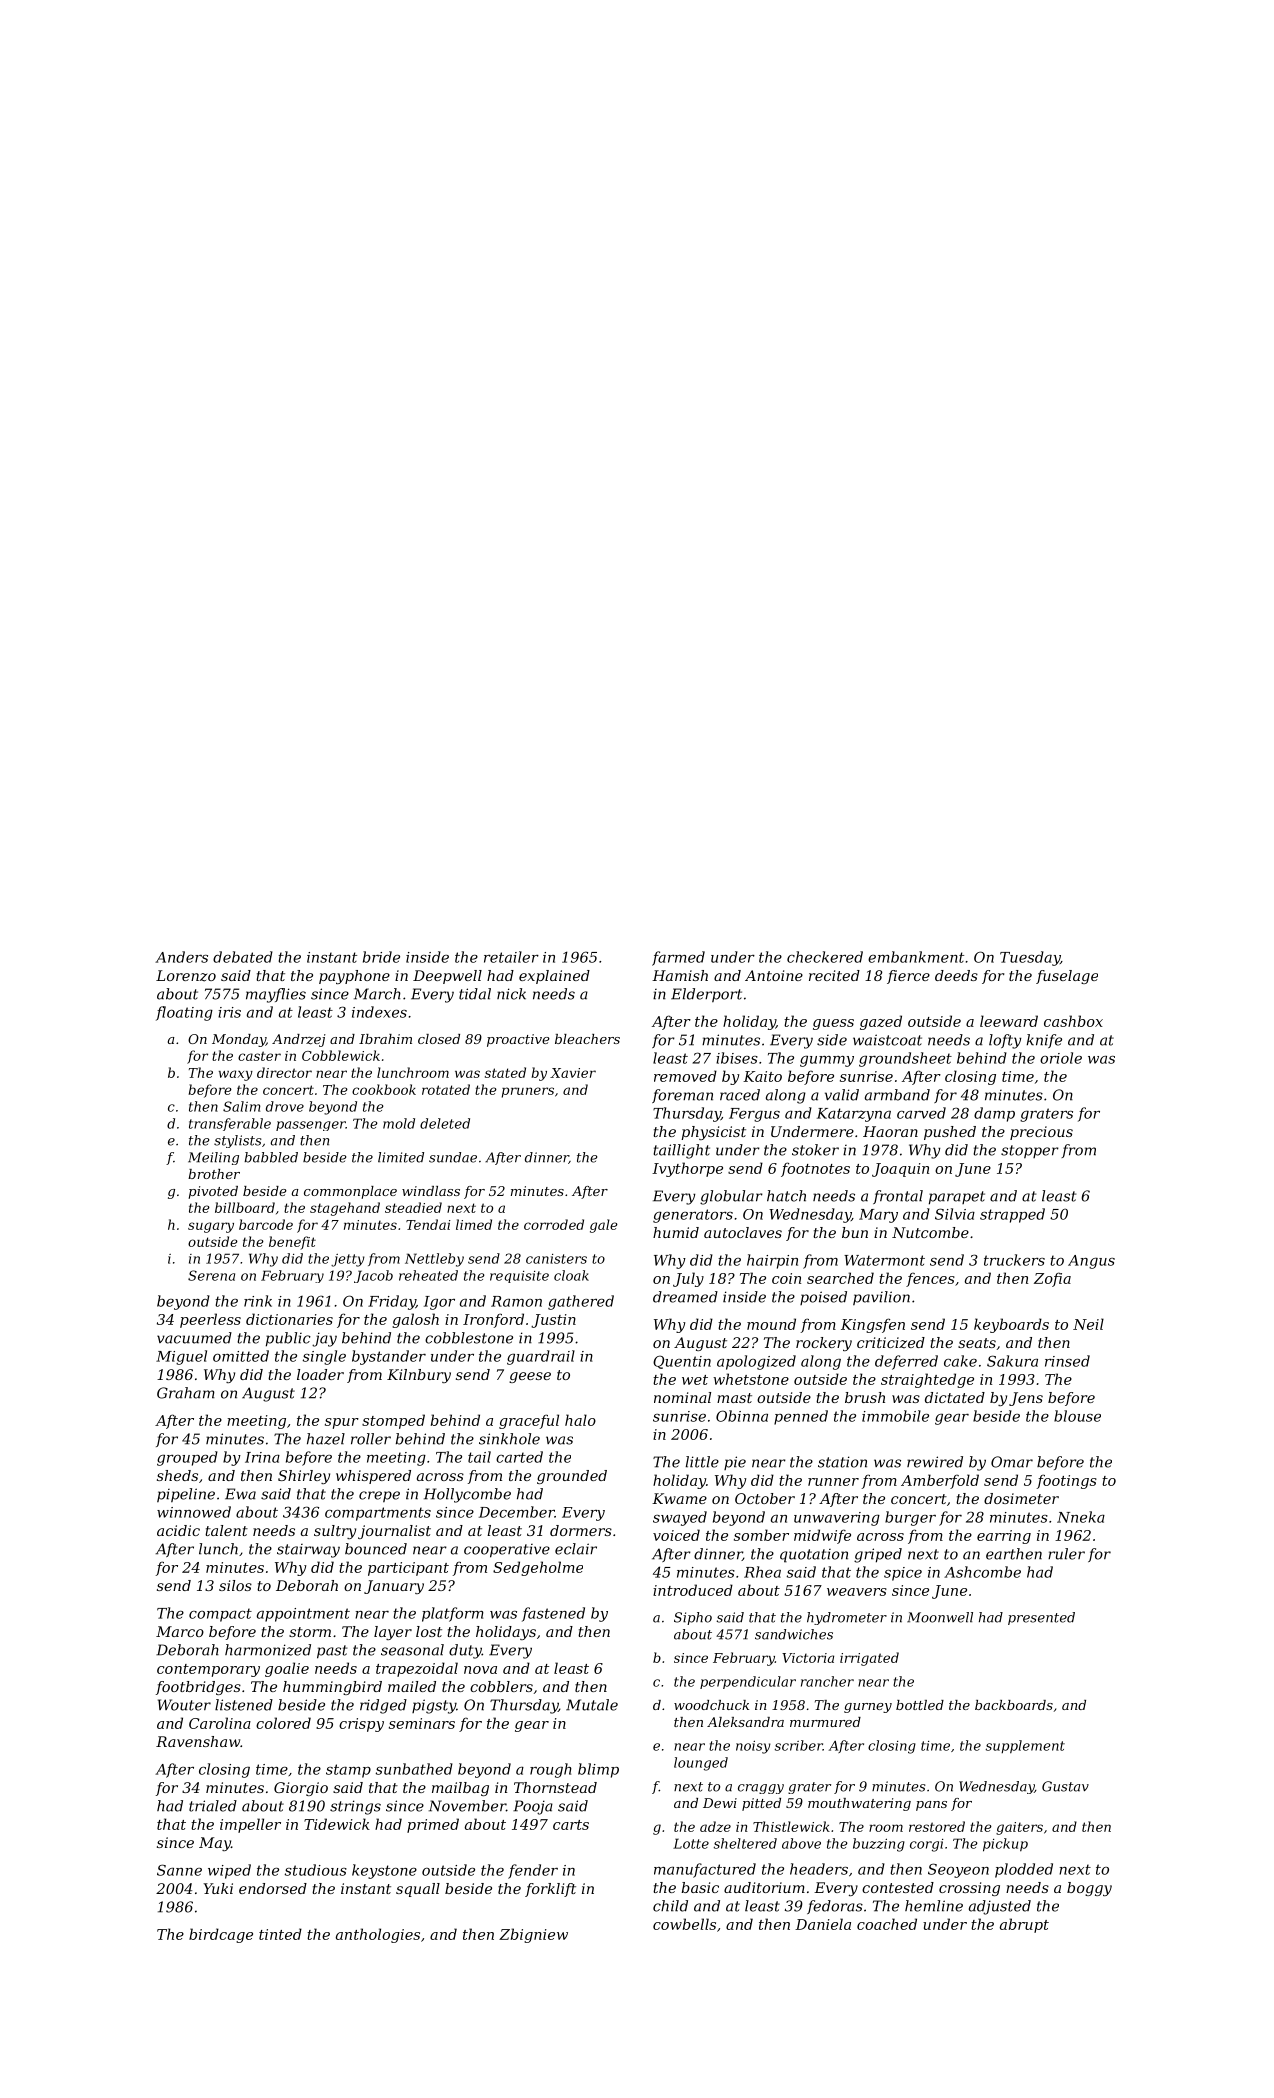 Image resolution: width=1274 pixels, height=2098 pixels. I want to click on gale, so click(604, 1226).
